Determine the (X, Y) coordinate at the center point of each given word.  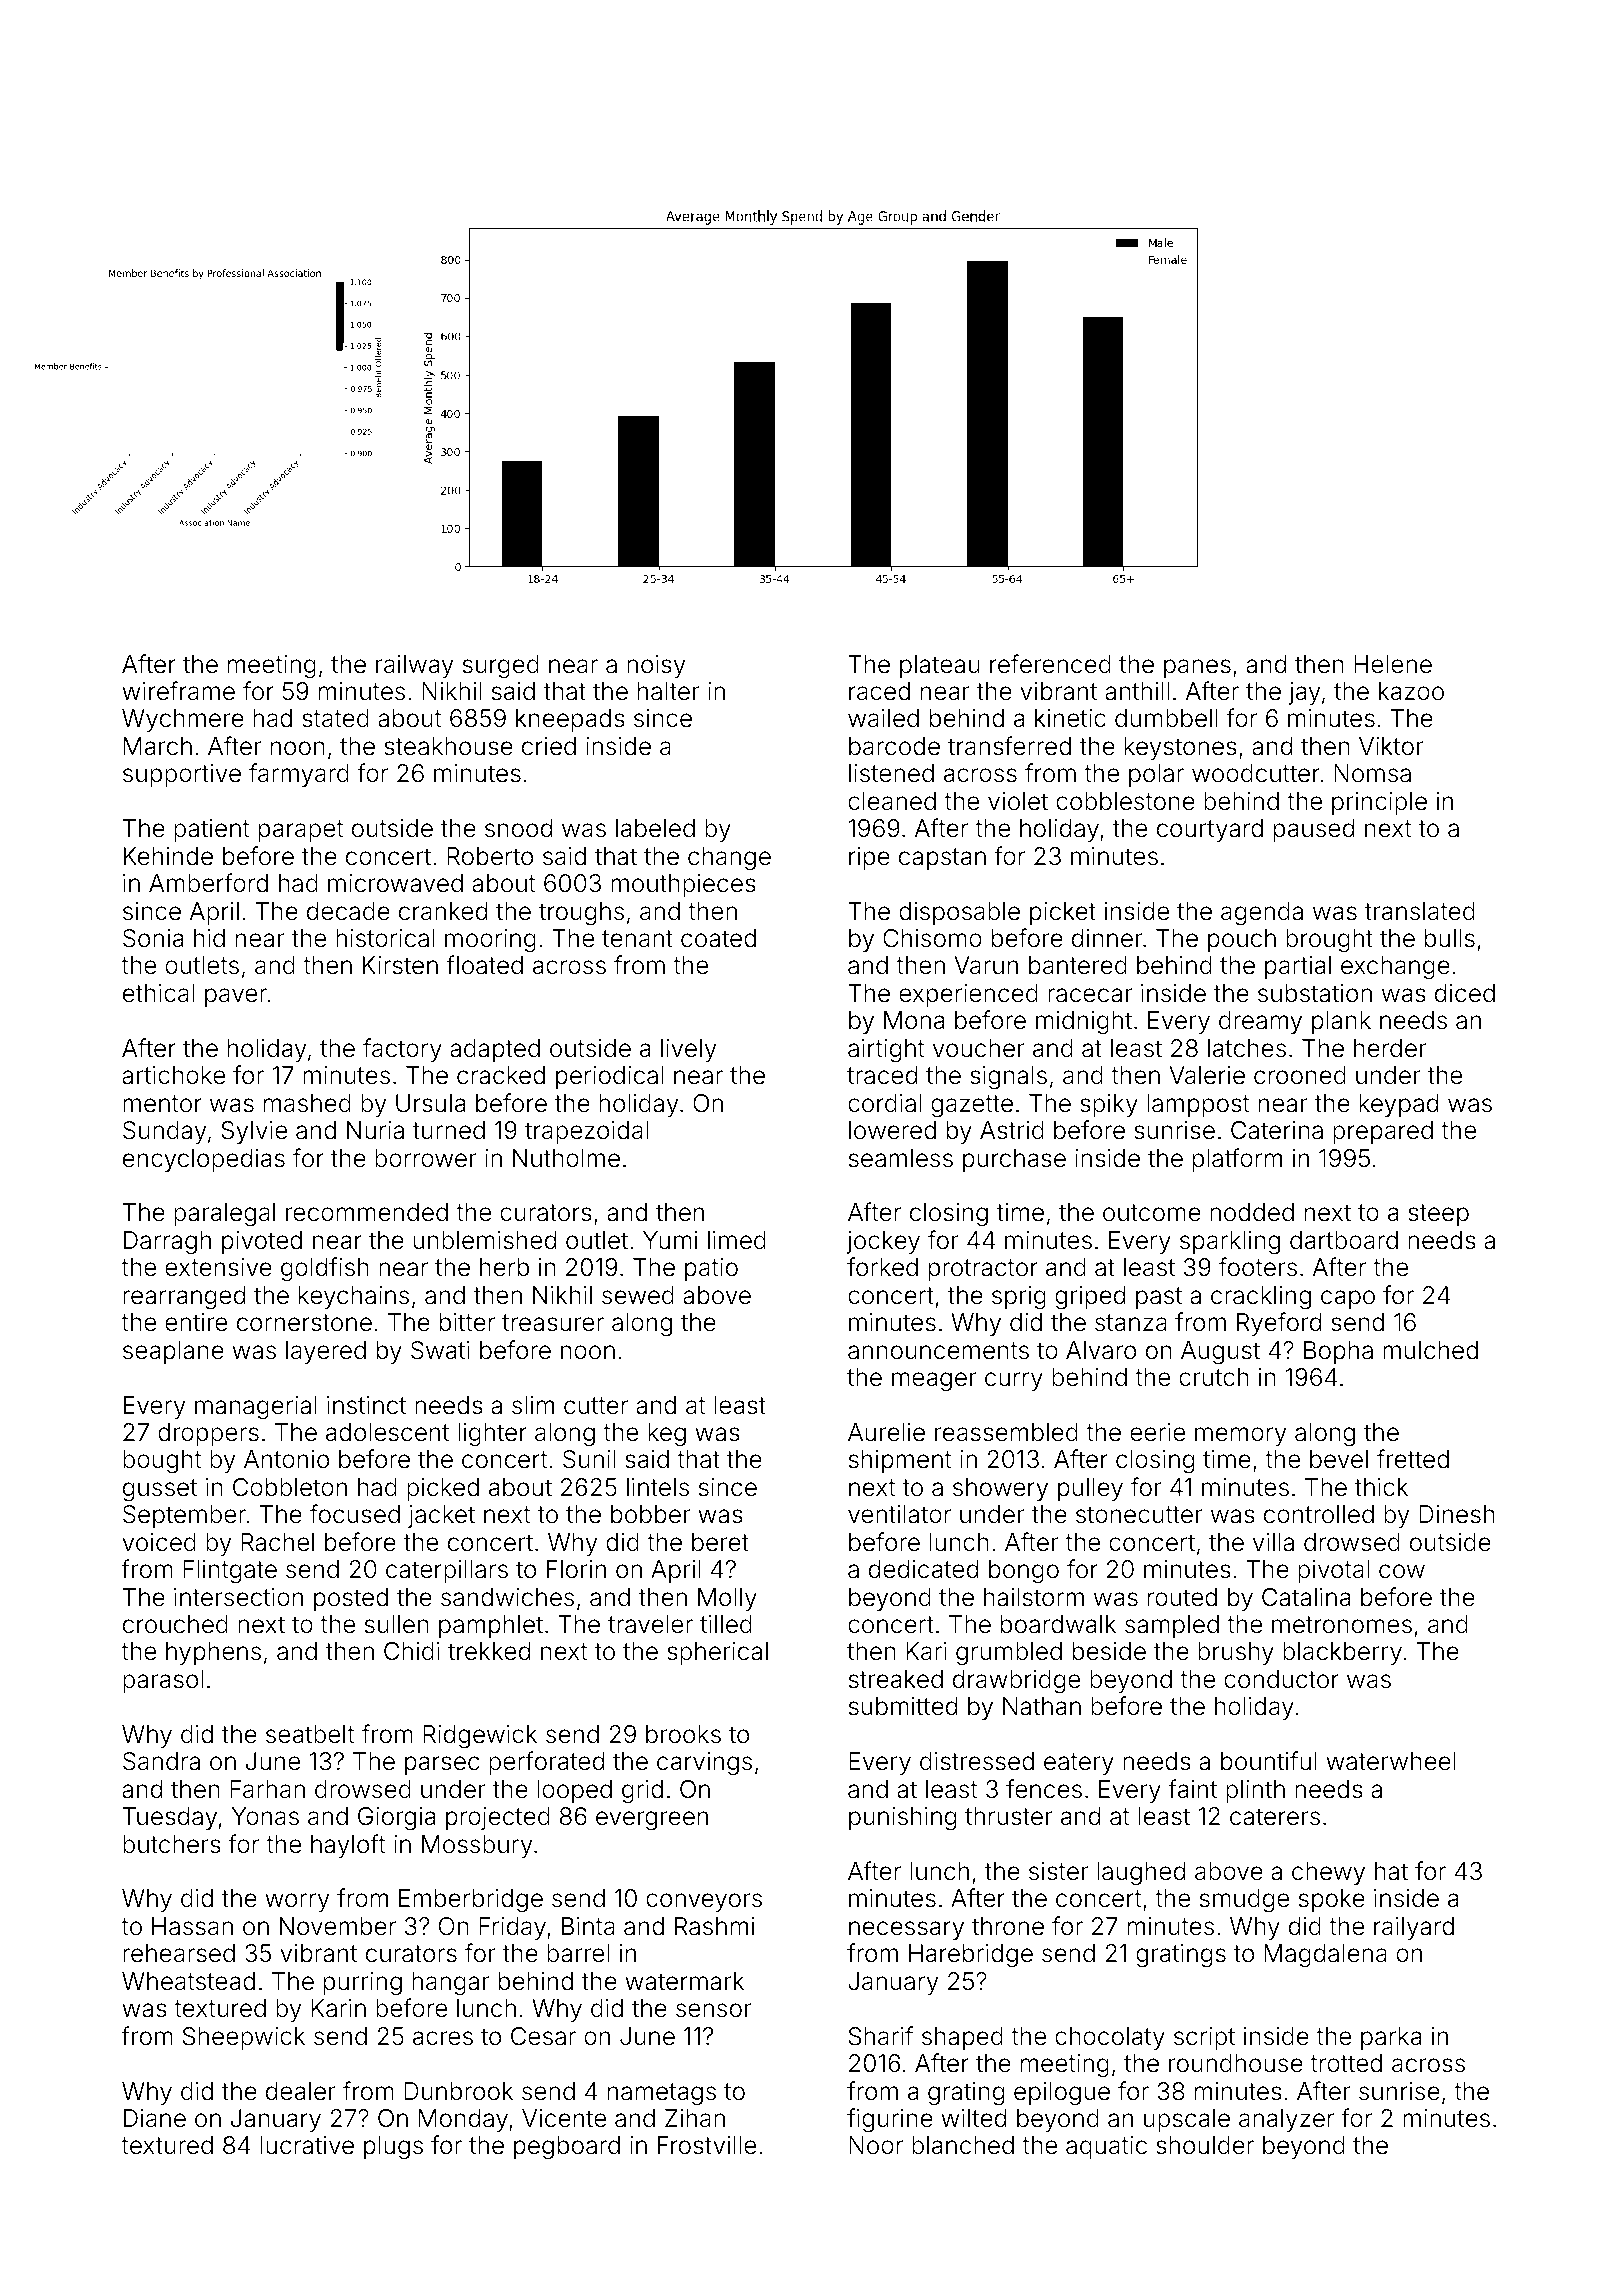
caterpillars (447, 1571)
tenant (637, 939)
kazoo (1411, 691)
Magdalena (1325, 1956)
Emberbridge (471, 1901)
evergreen (652, 1821)
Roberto (490, 856)
